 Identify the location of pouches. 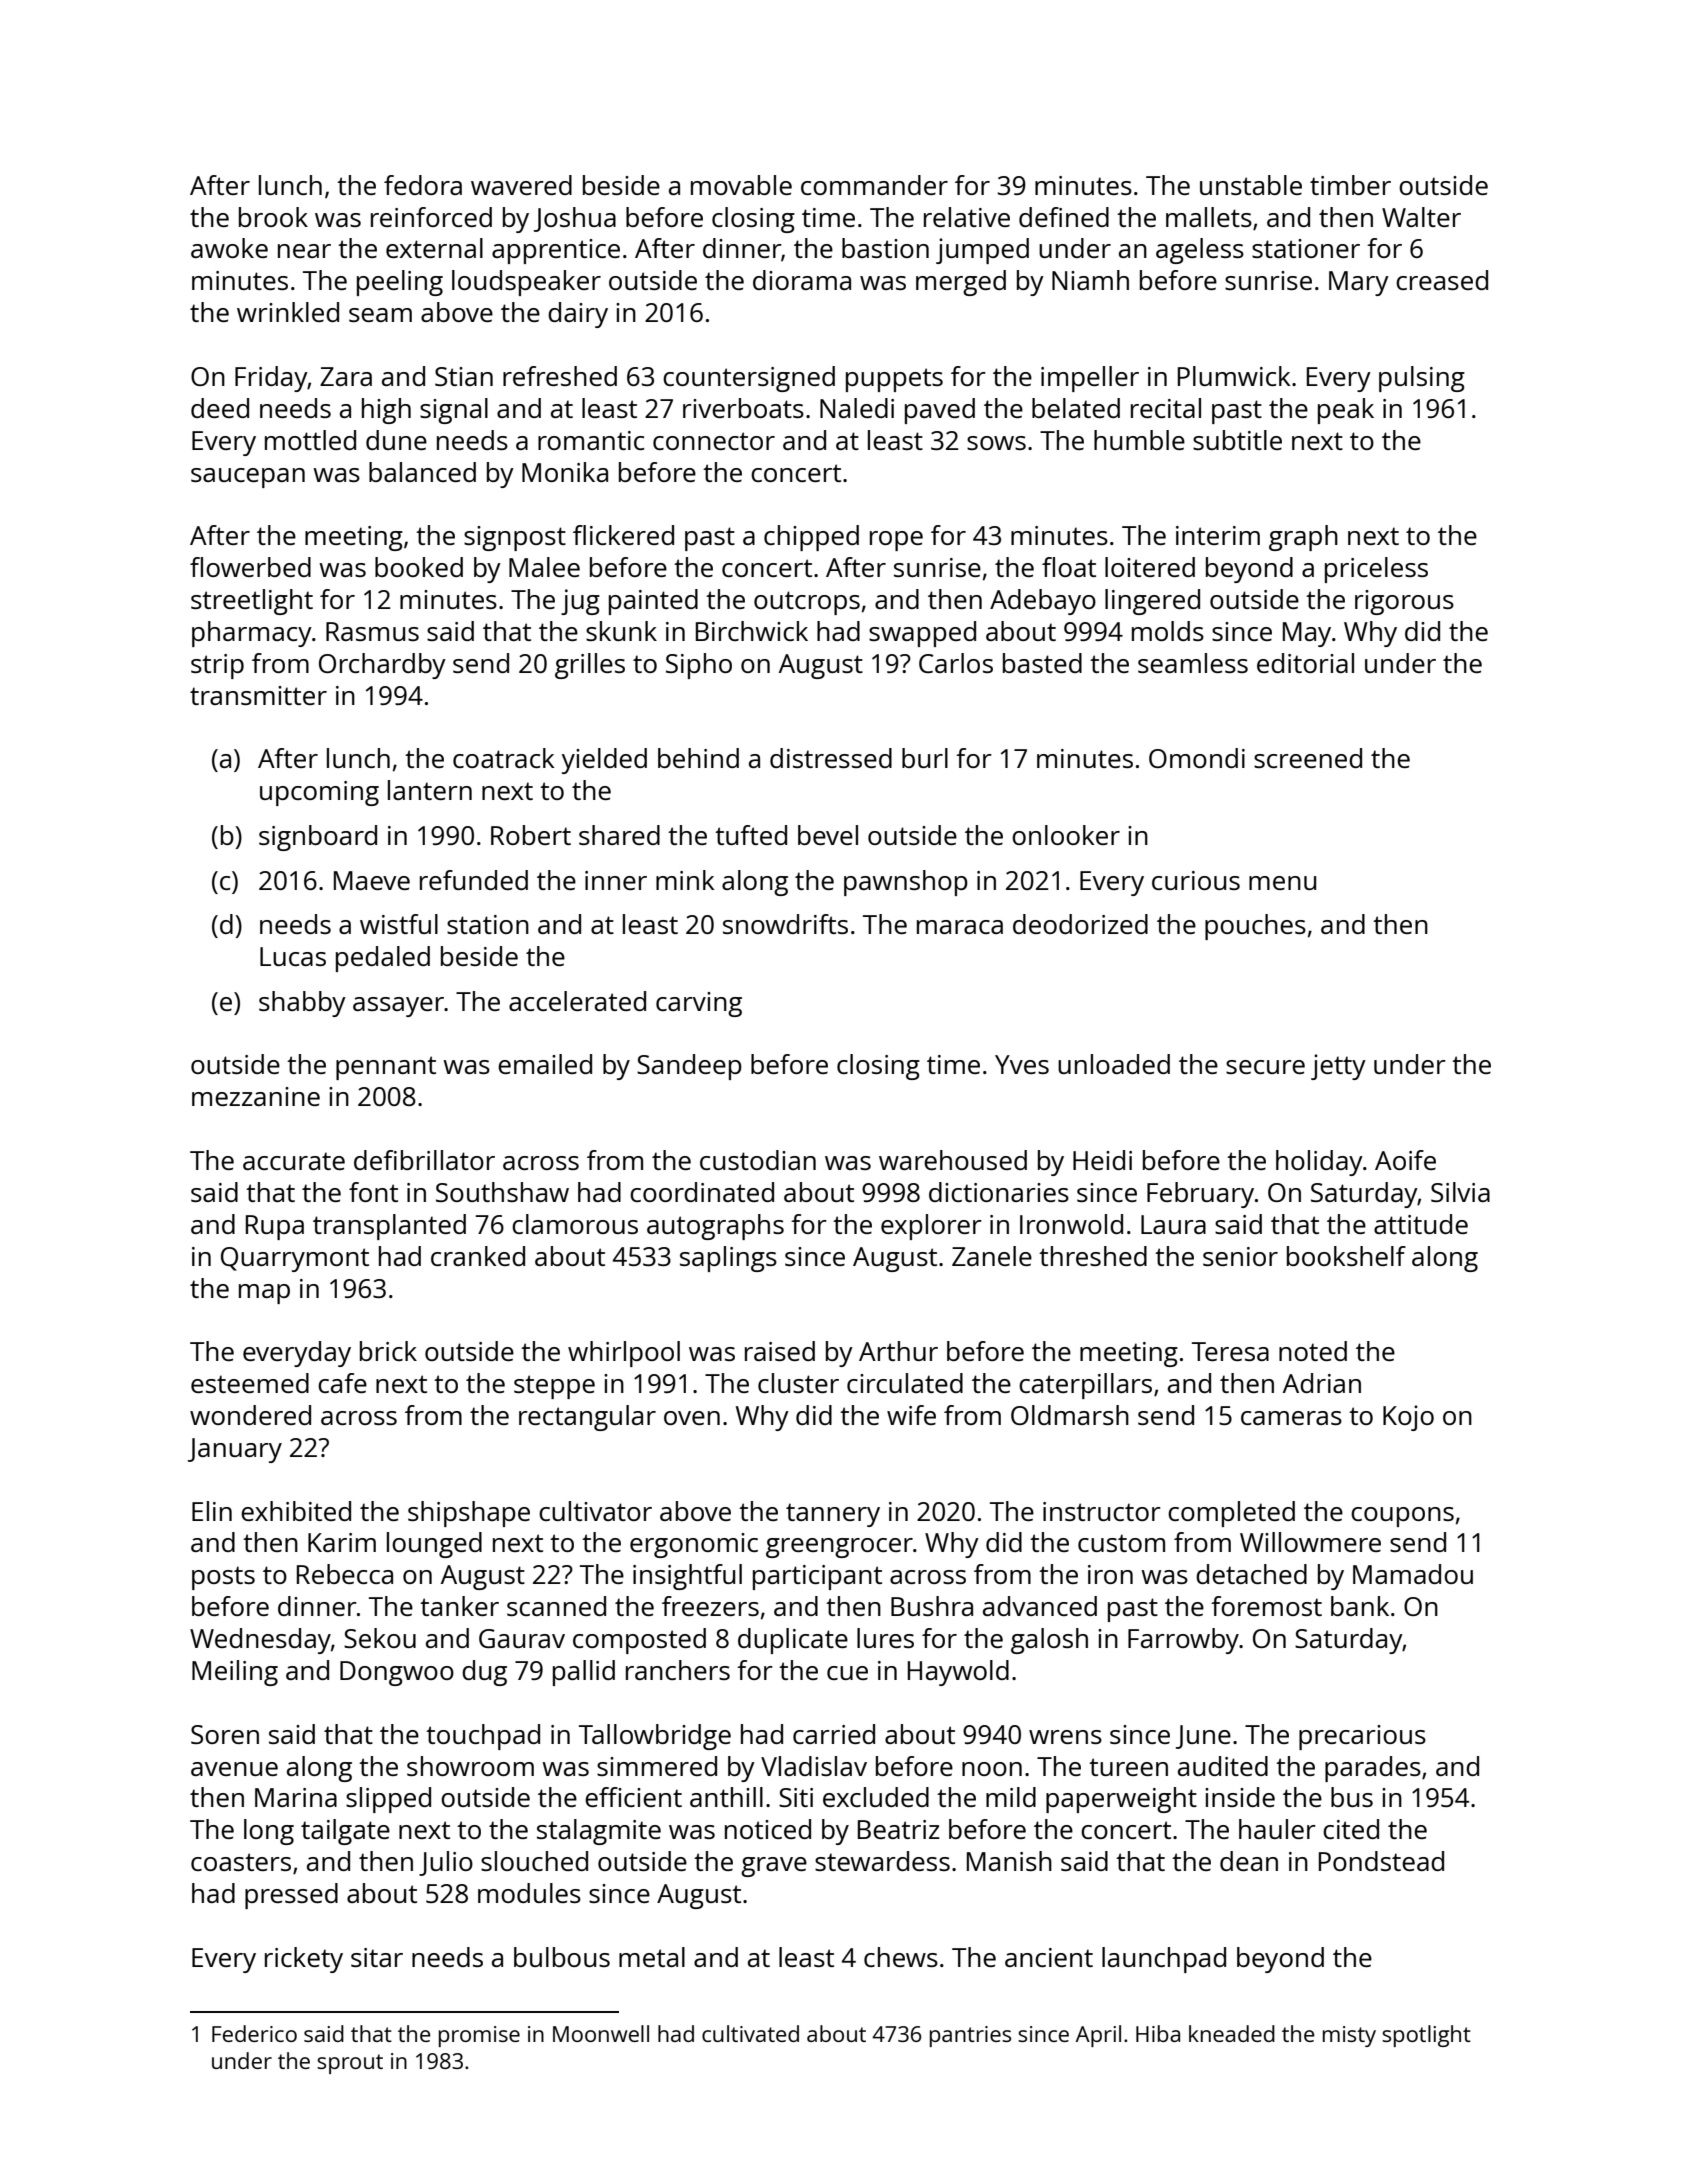
(1255, 927).
